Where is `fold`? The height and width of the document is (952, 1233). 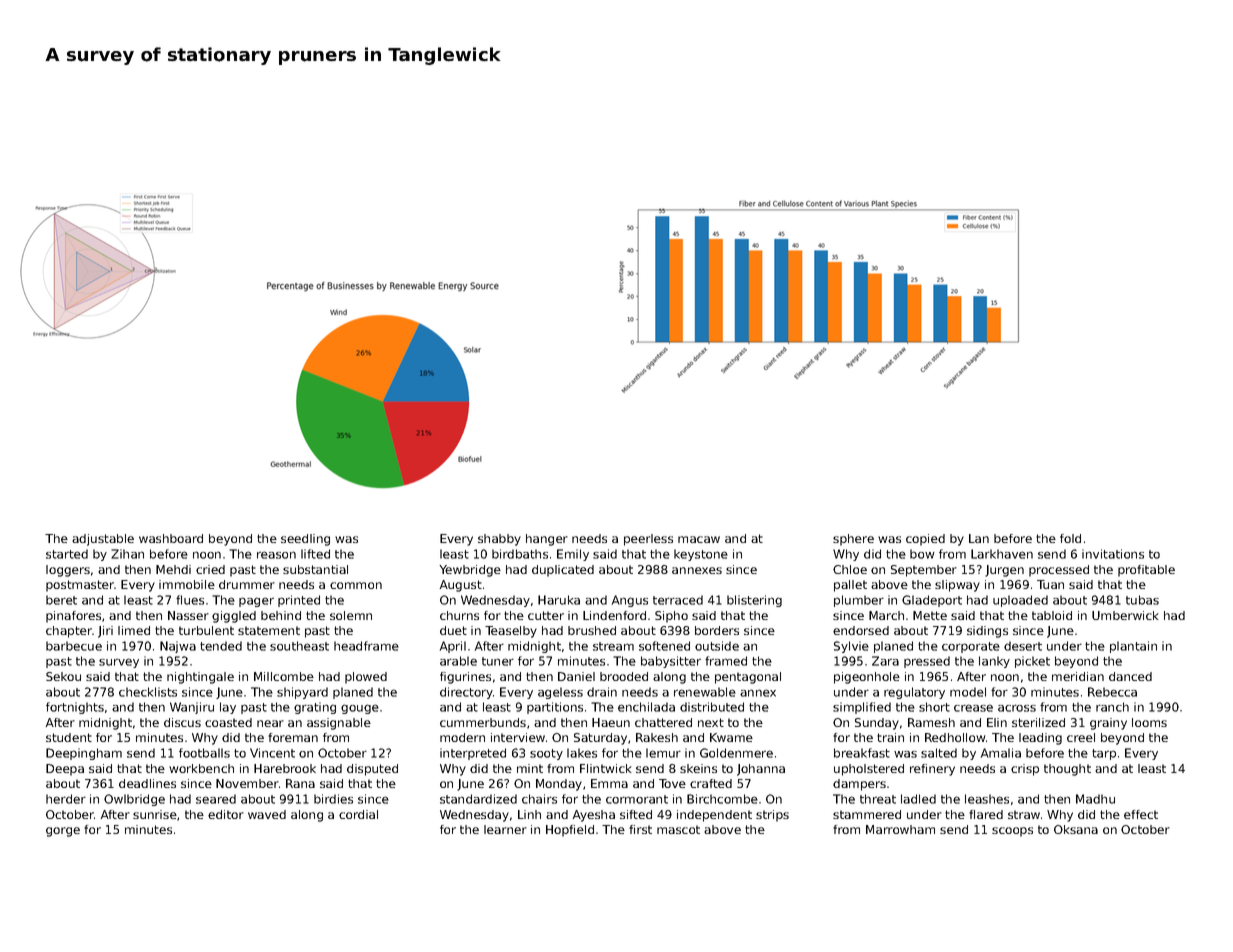 fold is located at coordinates (1070, 538).
